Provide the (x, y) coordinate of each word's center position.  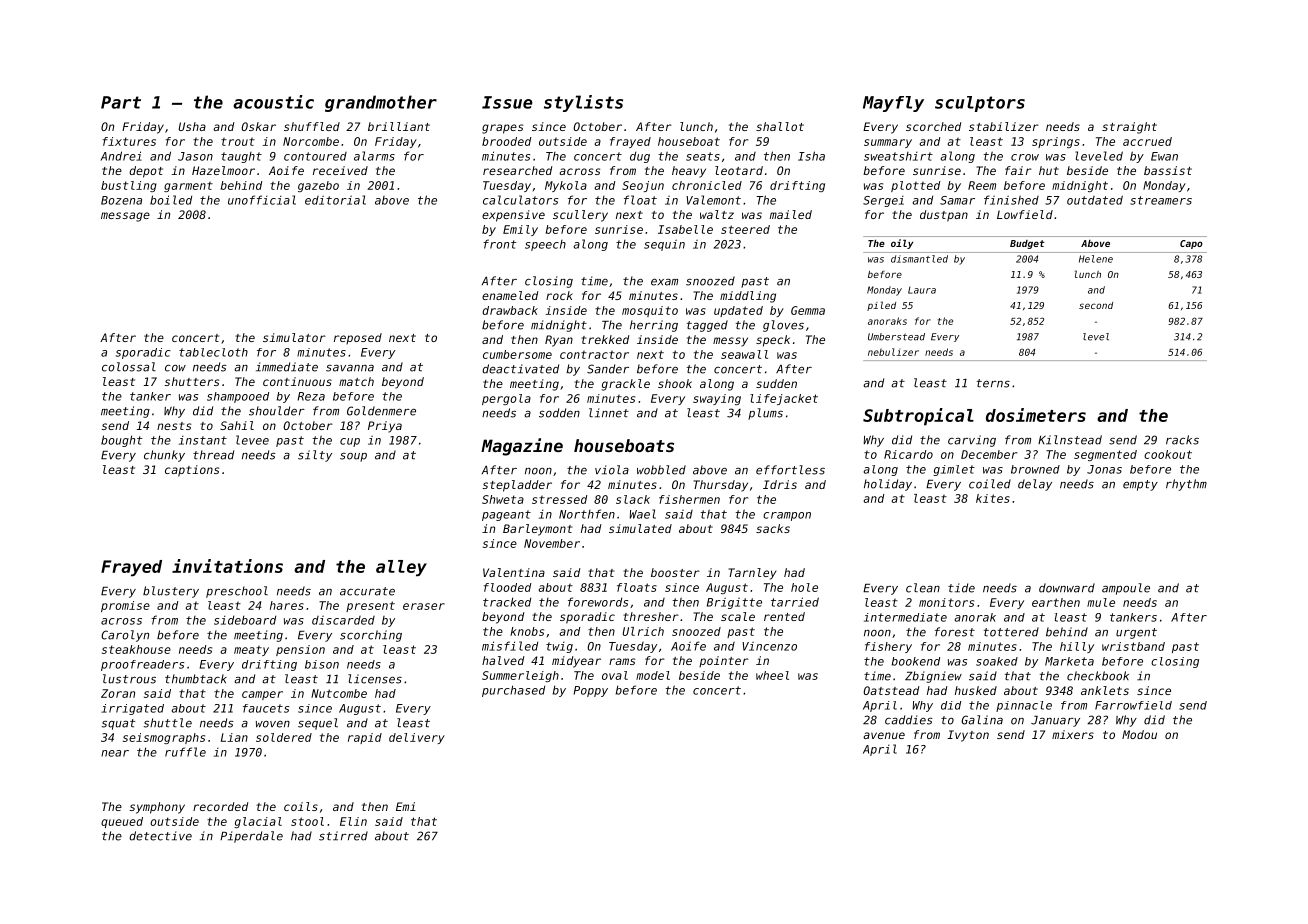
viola (612, 470)
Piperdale (251, 837)
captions (192, 471)
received (340, 170)
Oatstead (891, 690)
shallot (780, 126)
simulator (294, 337)
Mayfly (893, 104)
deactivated (520, 369)
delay (1035, 485)
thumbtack (196, 679)
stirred (343, 836)
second (1096, 305)
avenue (884, 735)
